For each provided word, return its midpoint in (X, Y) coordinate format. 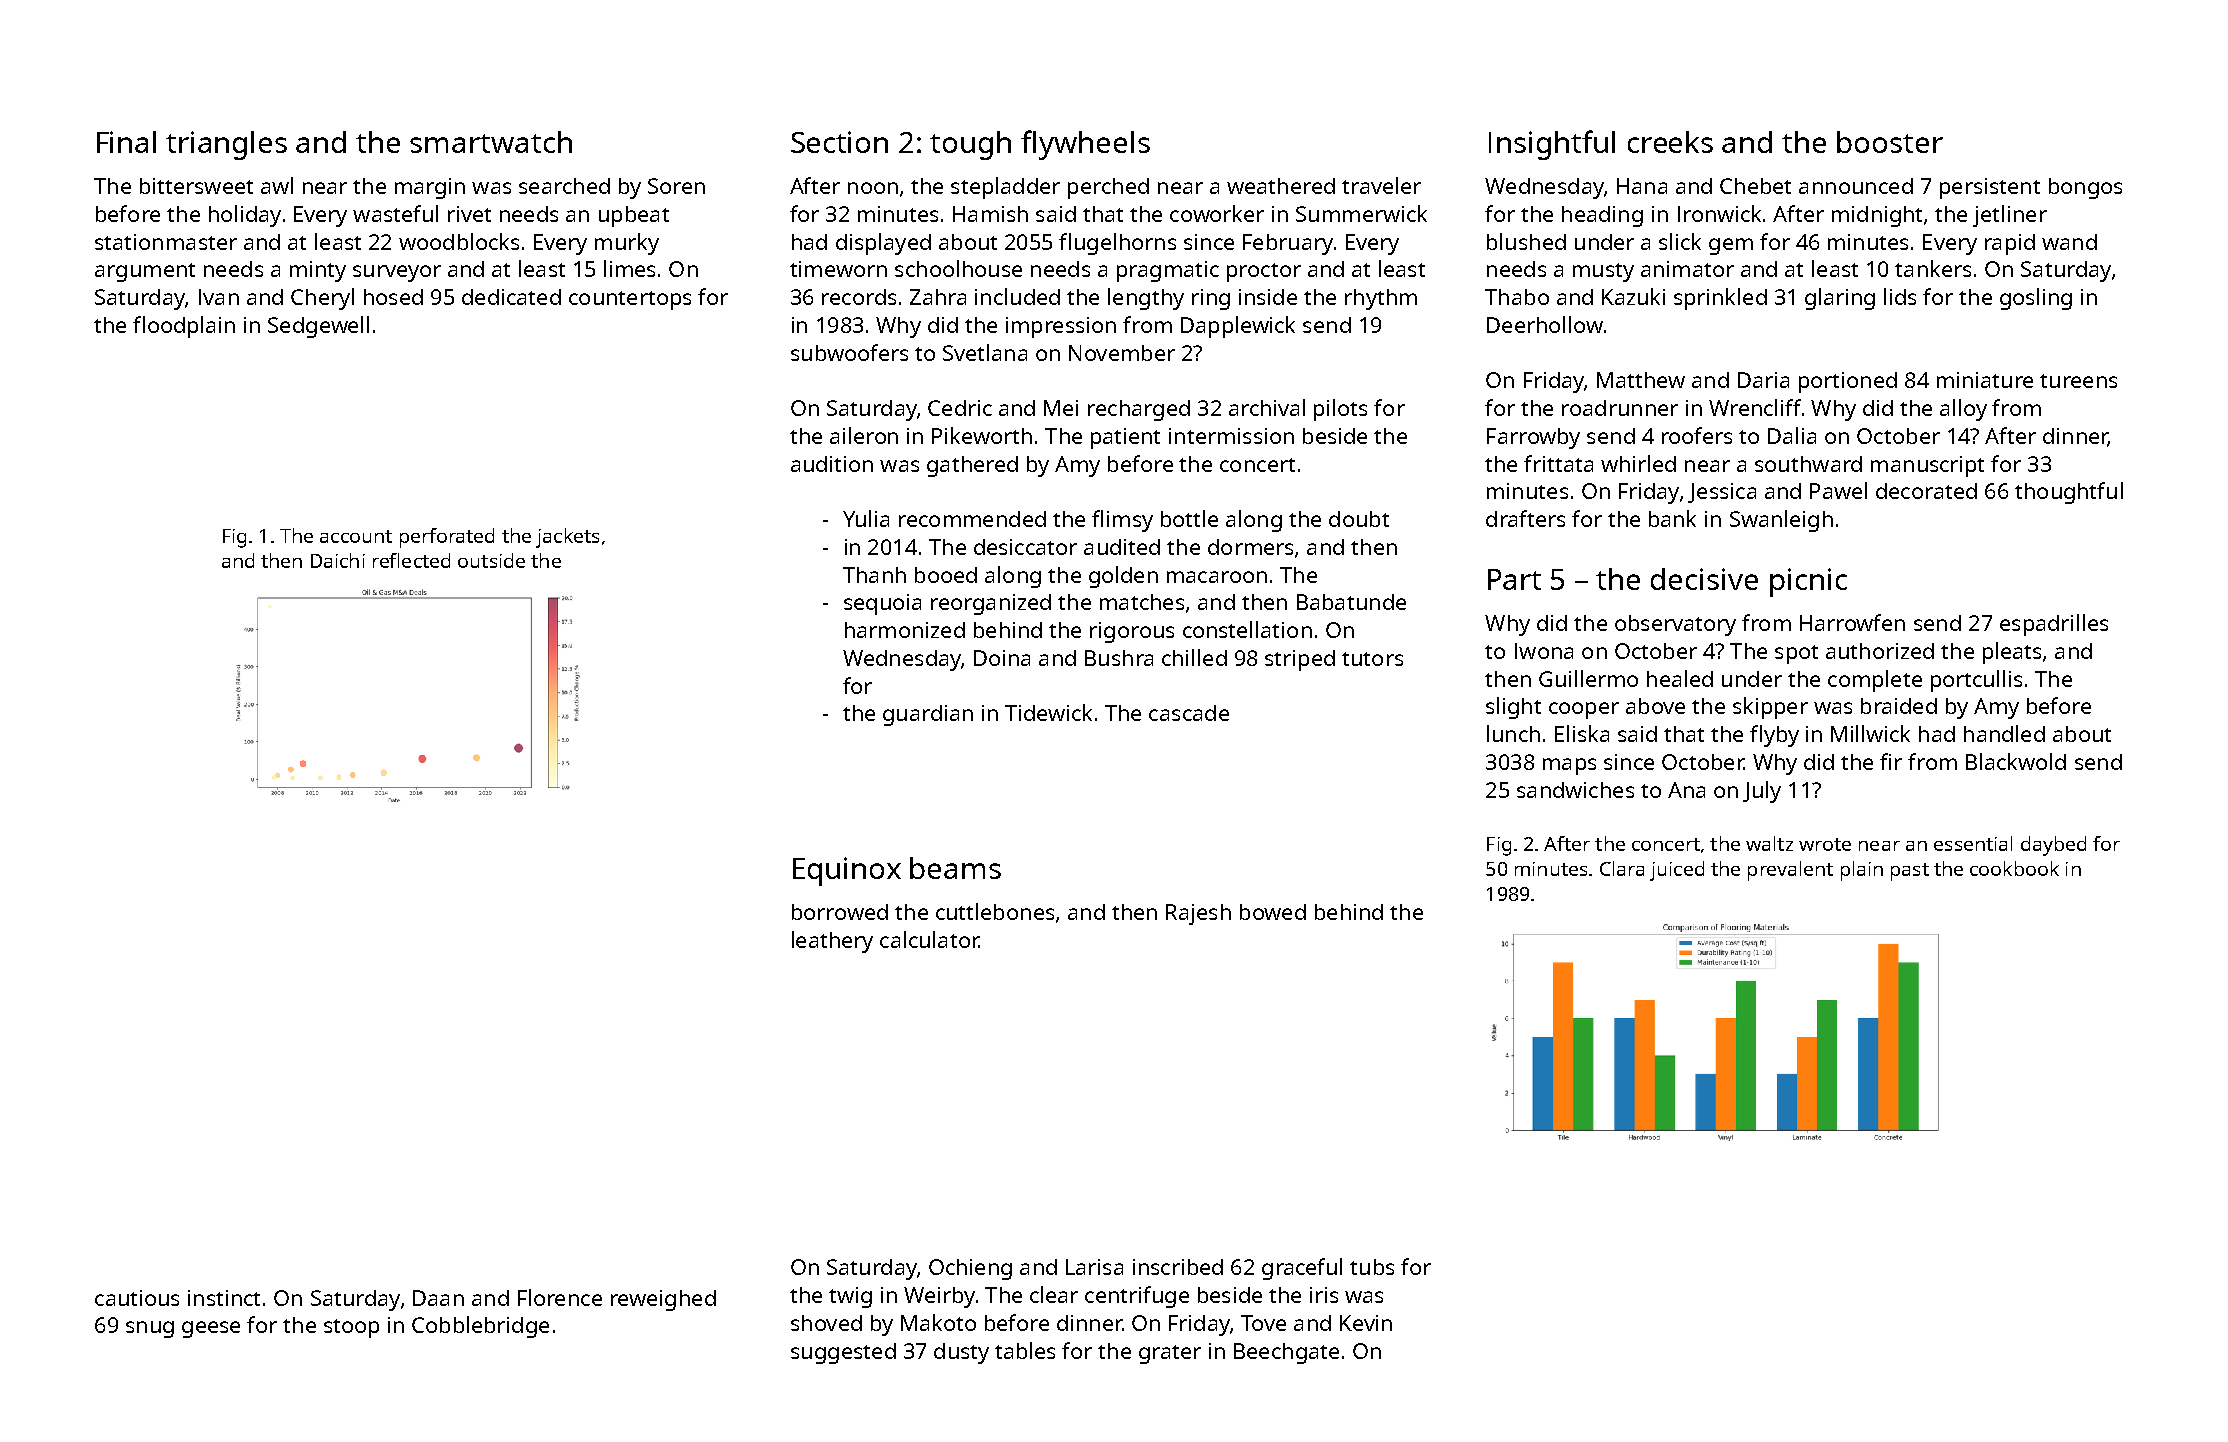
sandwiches (1575, 790)
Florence (560, 1297)
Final (126, 142)
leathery (832, 942)
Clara (1622, 868)
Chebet (1755, 186)
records (859, 297)
